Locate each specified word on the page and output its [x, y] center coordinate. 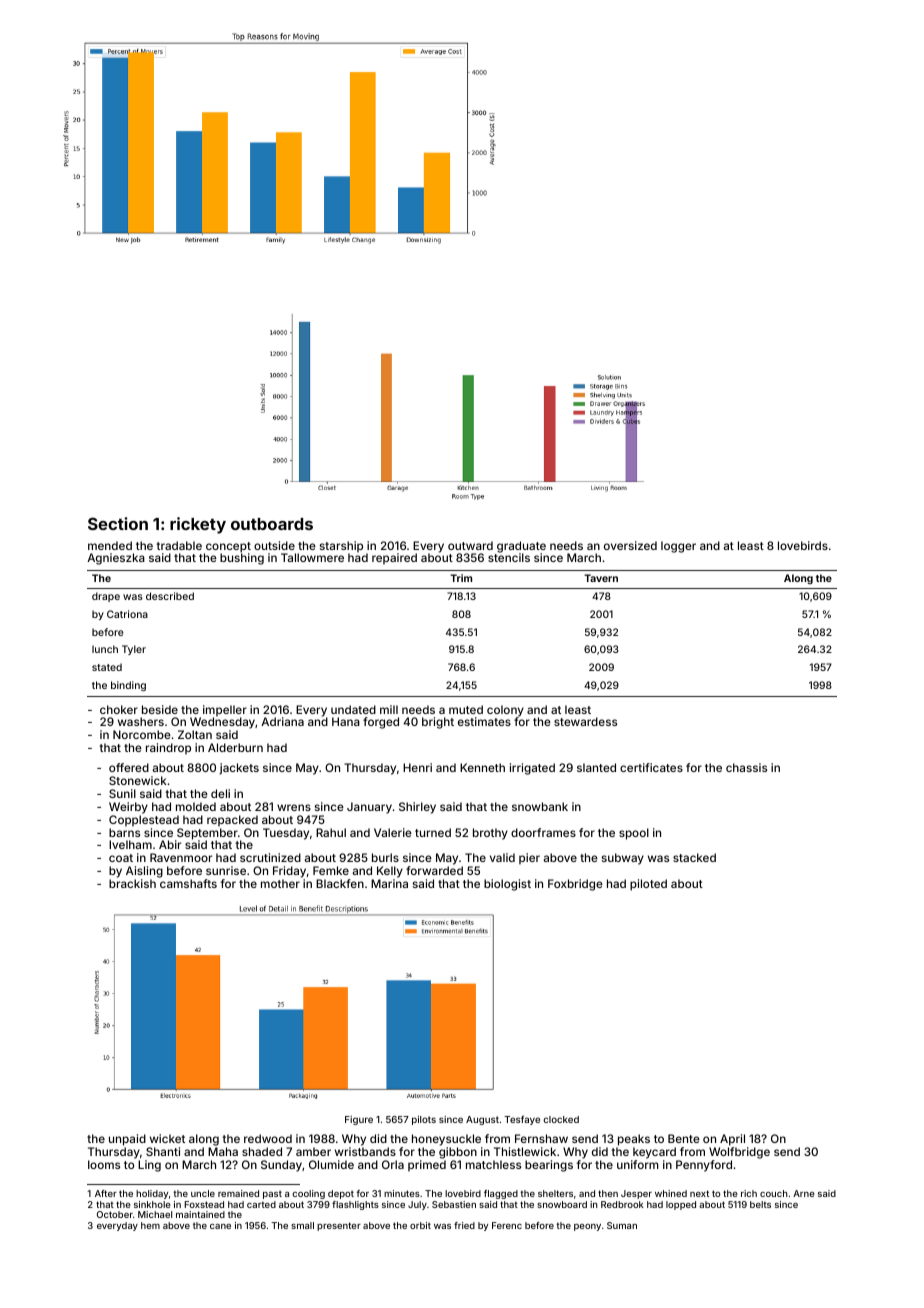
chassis [746, 767]
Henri [417, 767]
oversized [630, 545]
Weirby [128, 808]
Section [118, 523]
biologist [507, 885]
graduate [521, 547]
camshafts [188, 883]
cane [220, 1226]
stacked [694, 857]
